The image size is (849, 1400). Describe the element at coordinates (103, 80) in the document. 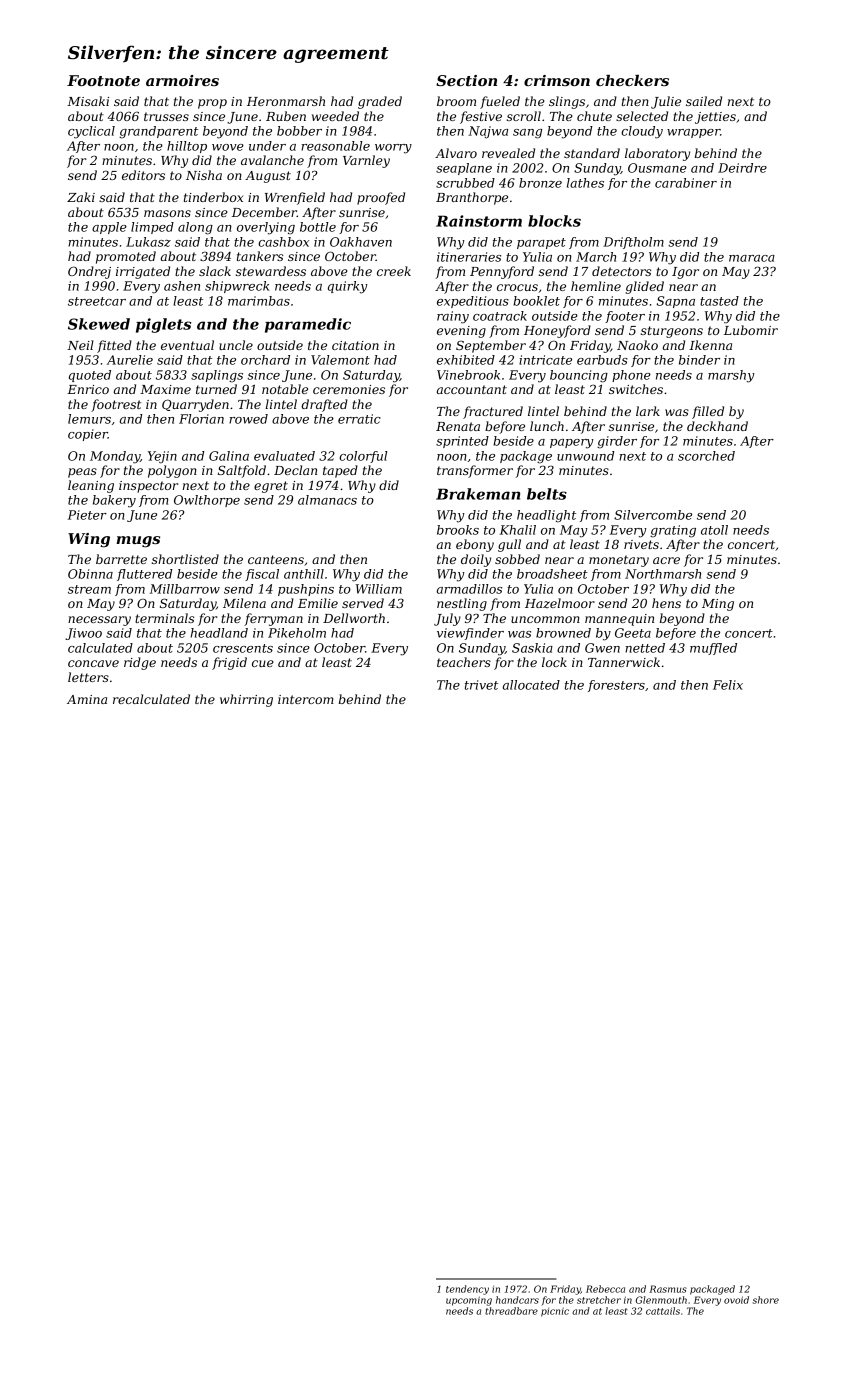

I see `Footnote` at that location.
